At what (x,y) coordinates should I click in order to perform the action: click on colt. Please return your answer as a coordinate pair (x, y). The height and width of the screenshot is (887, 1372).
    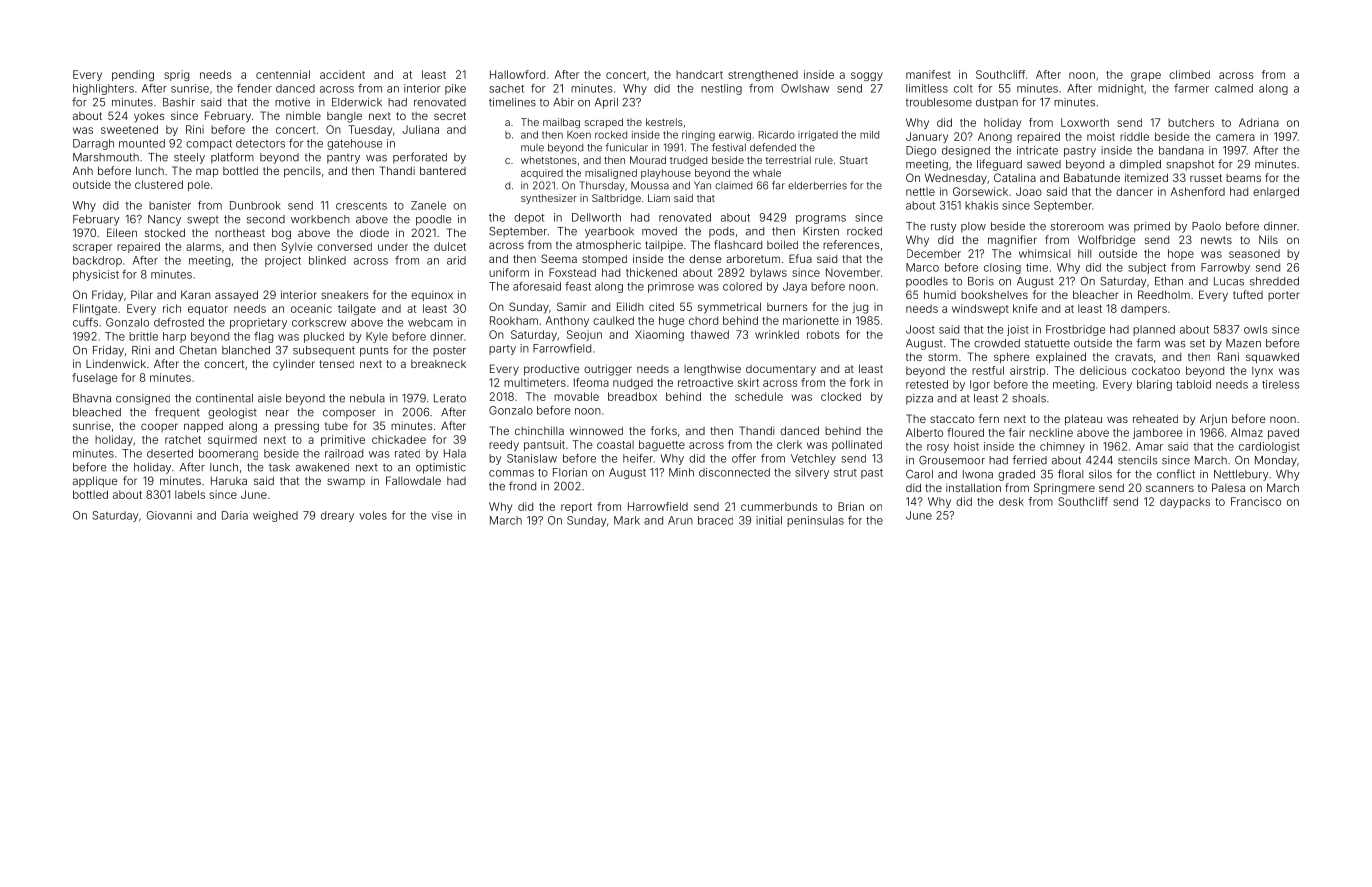
    Looking at the image, I should click on (963, 88).
